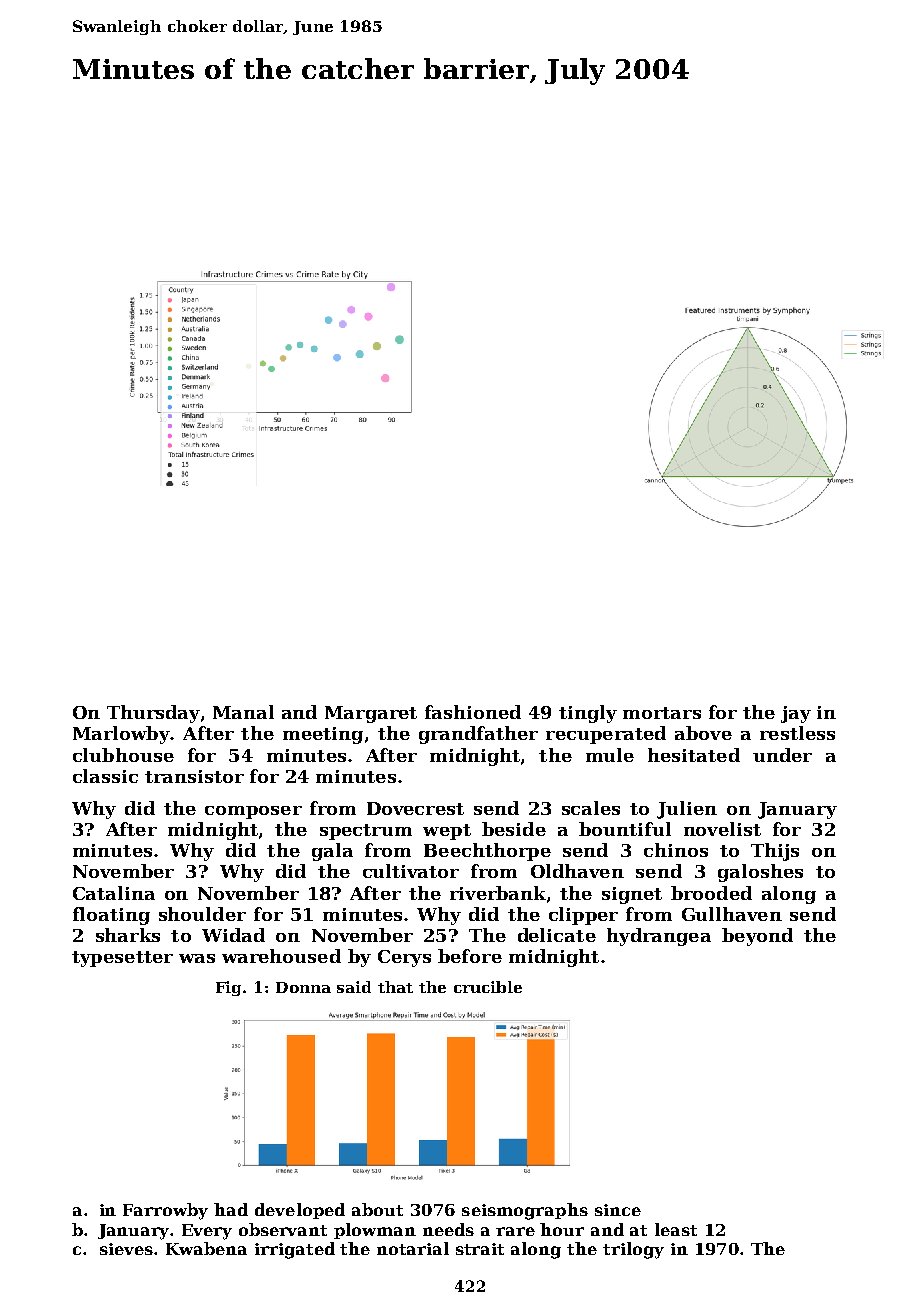 This page has width=908, height=1316. What do you see at coordinates (165, 1211) in the page?
I see `Farrowby` at bounding box center [165, 1211].
